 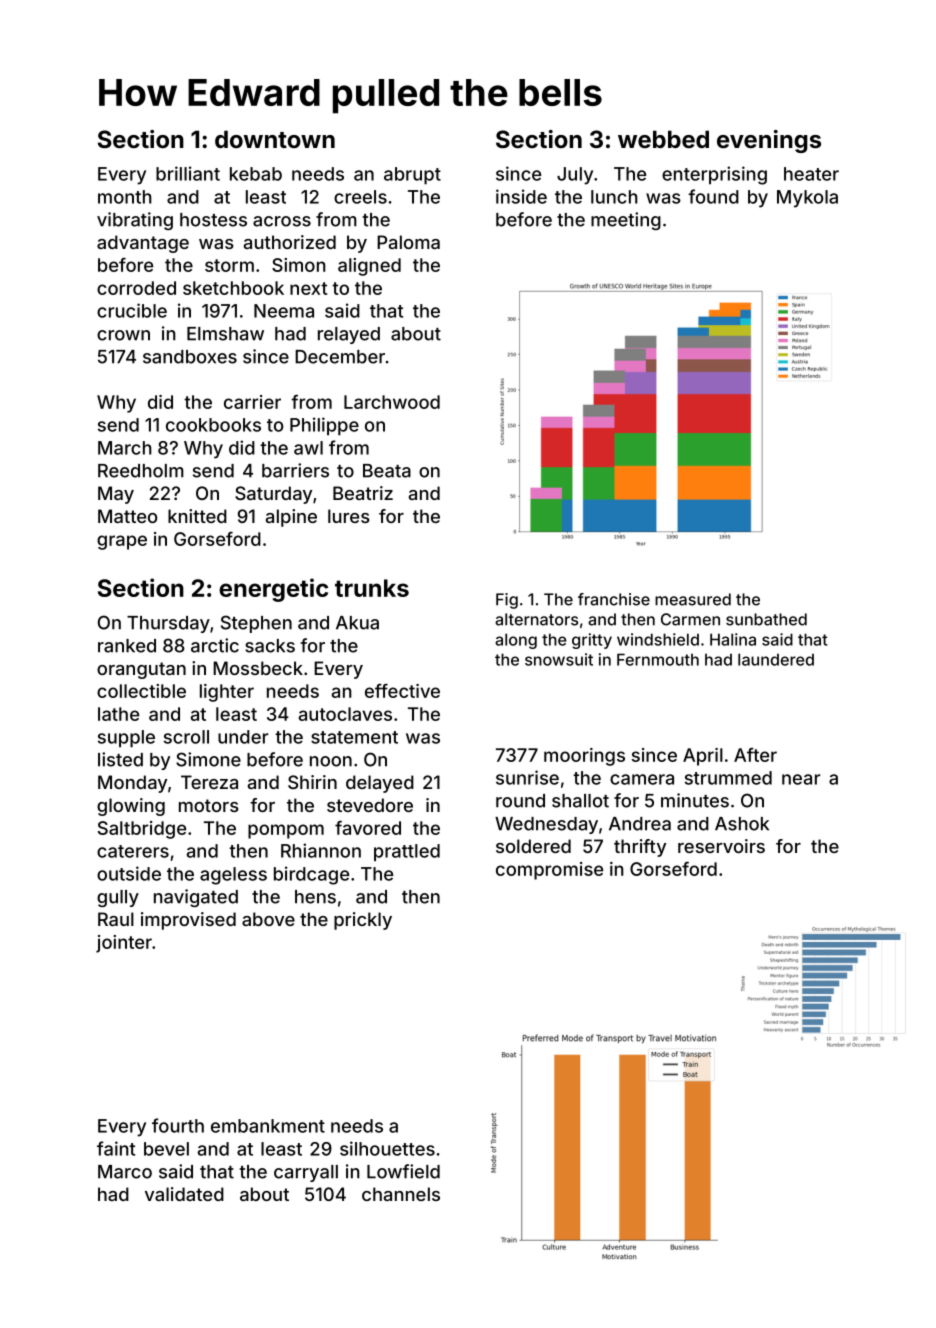 I want to click on meeting, so click(x=626, y=221).
